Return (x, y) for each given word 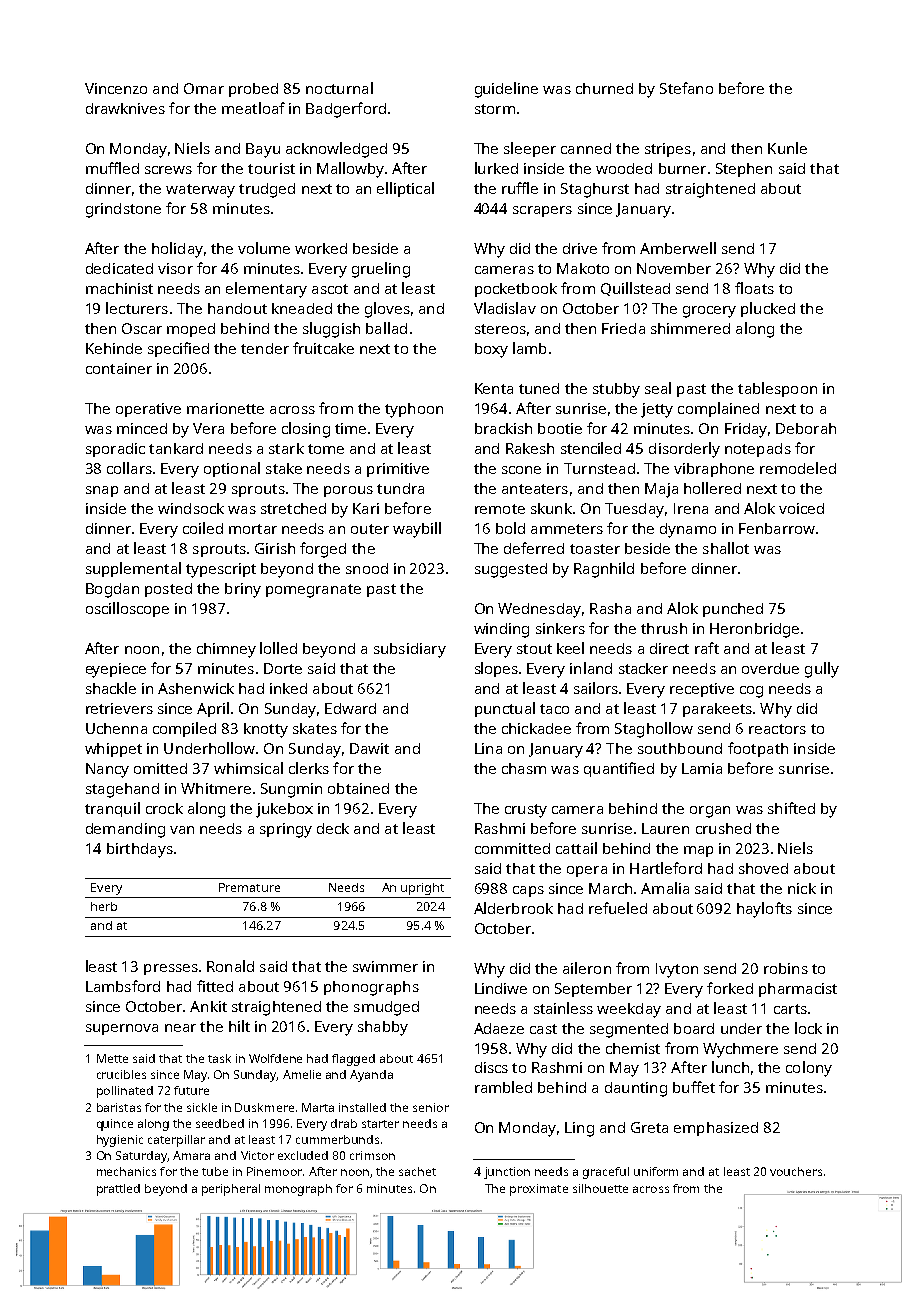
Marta (318, 1107)
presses (171, 969)
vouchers (796, 1171)
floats (754, 288)
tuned (539, 388)
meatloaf (253, 108)
